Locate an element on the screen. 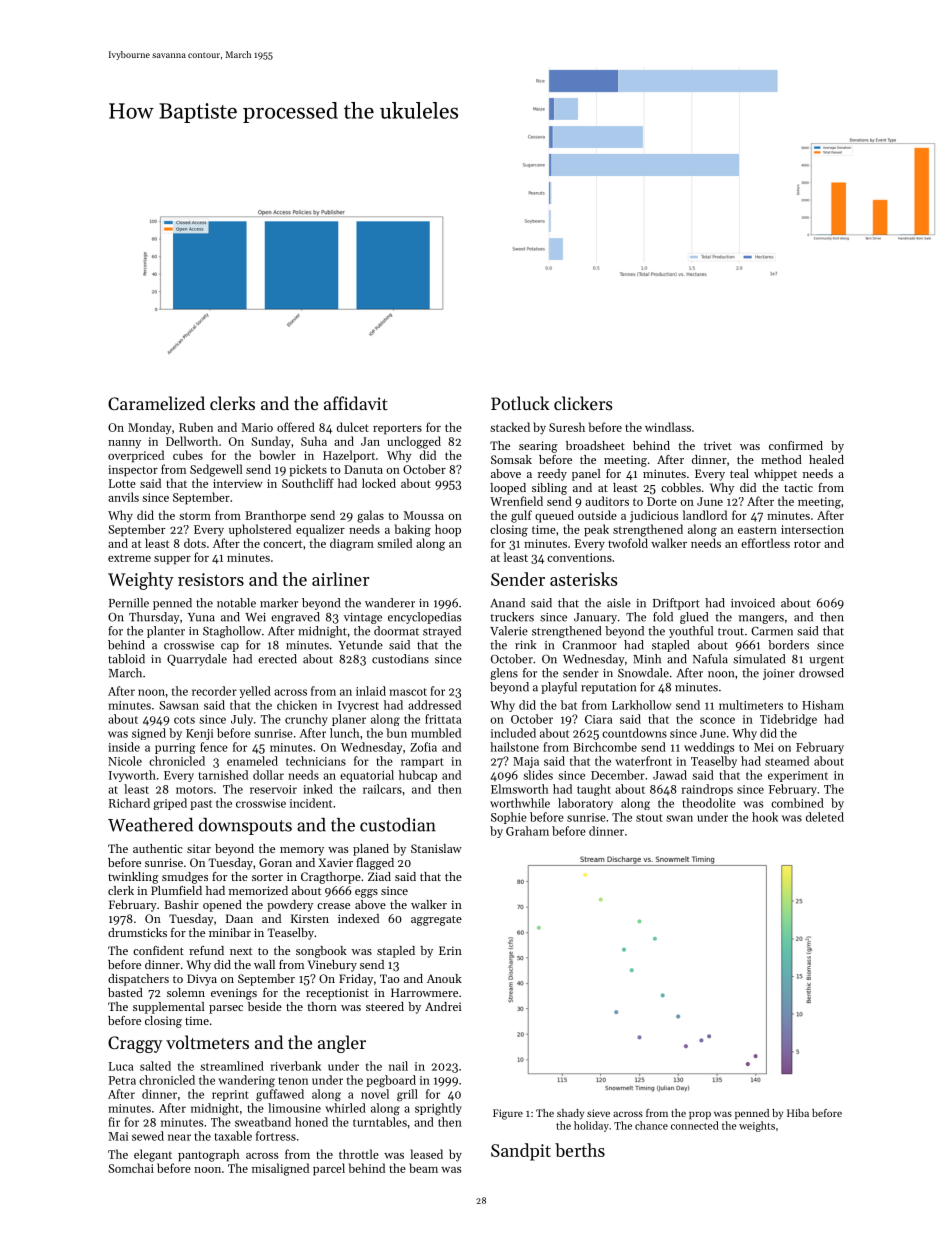 The image size is (952, 1233). Weathered is located at coordinates (150, 825).
